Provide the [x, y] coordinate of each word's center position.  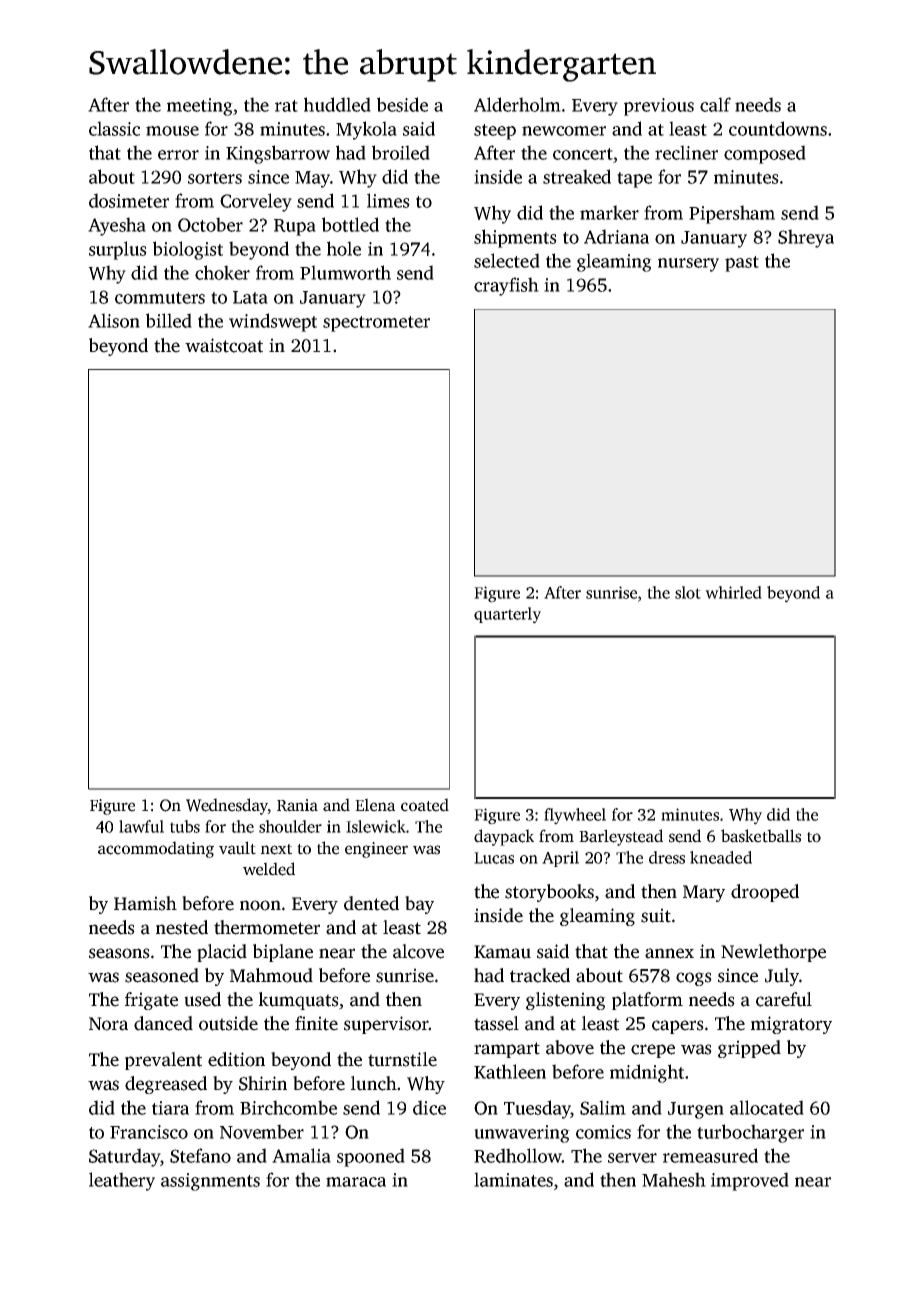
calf [715, 104]
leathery [122, 1181]
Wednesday [227, 806]
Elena [375, 805]
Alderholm [517, 104]
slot [688, 592]
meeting [200, 107]
